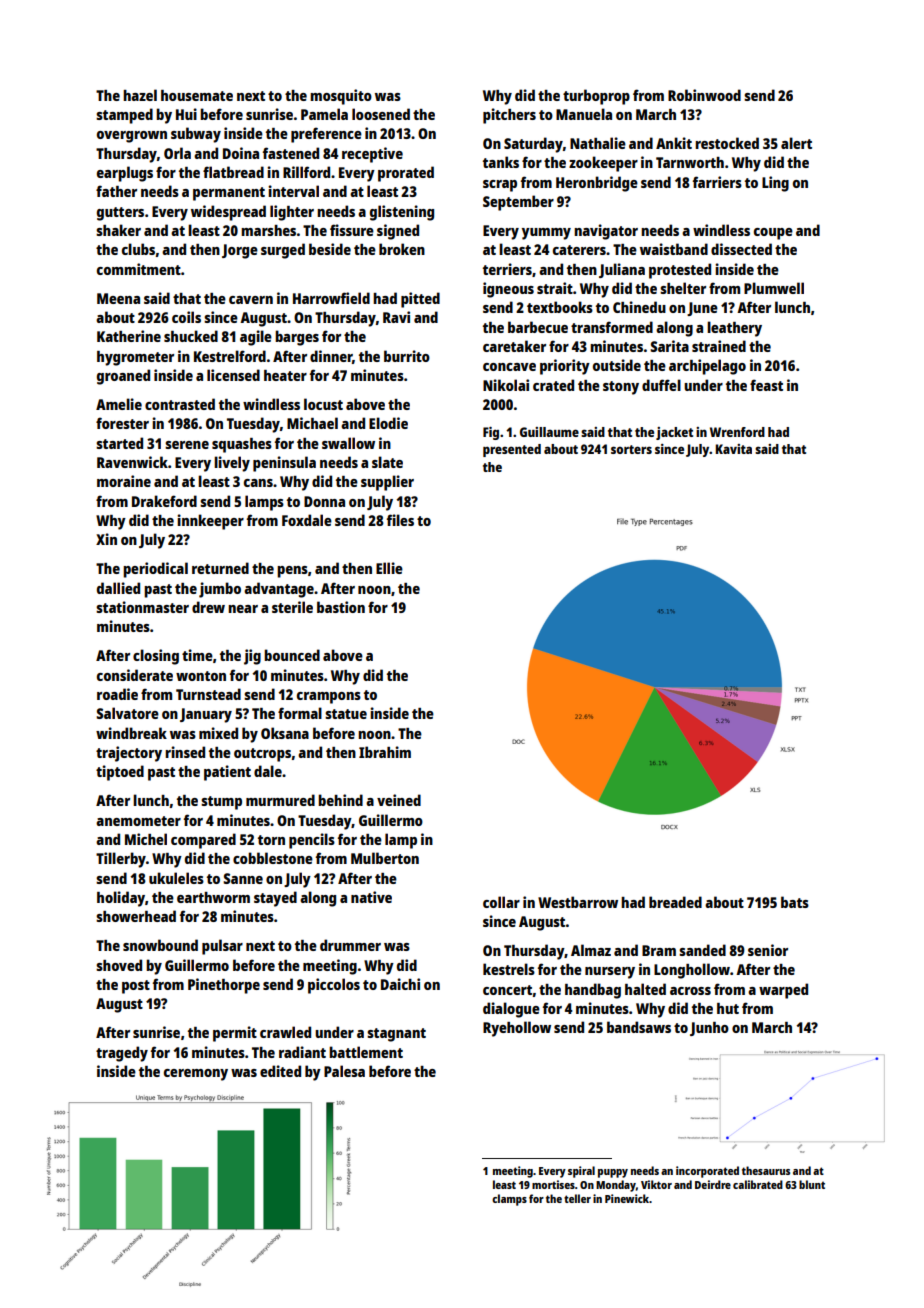 This page has width=924, height=1308. Describe the element at coordinates (400, 984) in the page. I see `Daichi` at that location.
